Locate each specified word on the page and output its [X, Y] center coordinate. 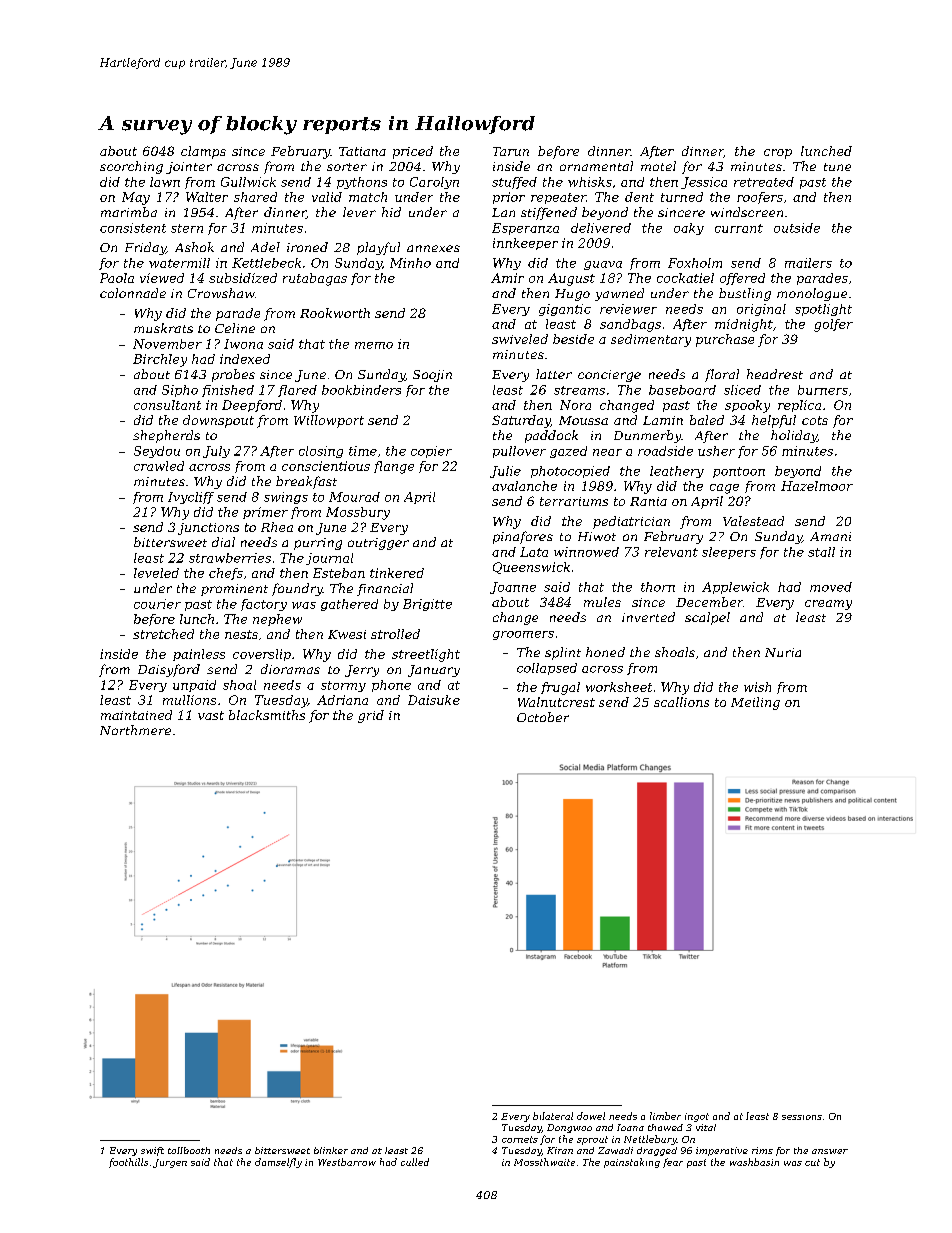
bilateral [553, 1116]
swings [286, 498]
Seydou [157, 452]
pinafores [523, 537]
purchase [725, 340]
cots [815, 420]
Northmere [135, 730]
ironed [307, 247]
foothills [128, 1163]
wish [757, 687]
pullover [519, 452]
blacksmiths [267, 715]
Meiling [755, 703]
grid [371, 716]
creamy [828, 605]
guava [603, 265]
